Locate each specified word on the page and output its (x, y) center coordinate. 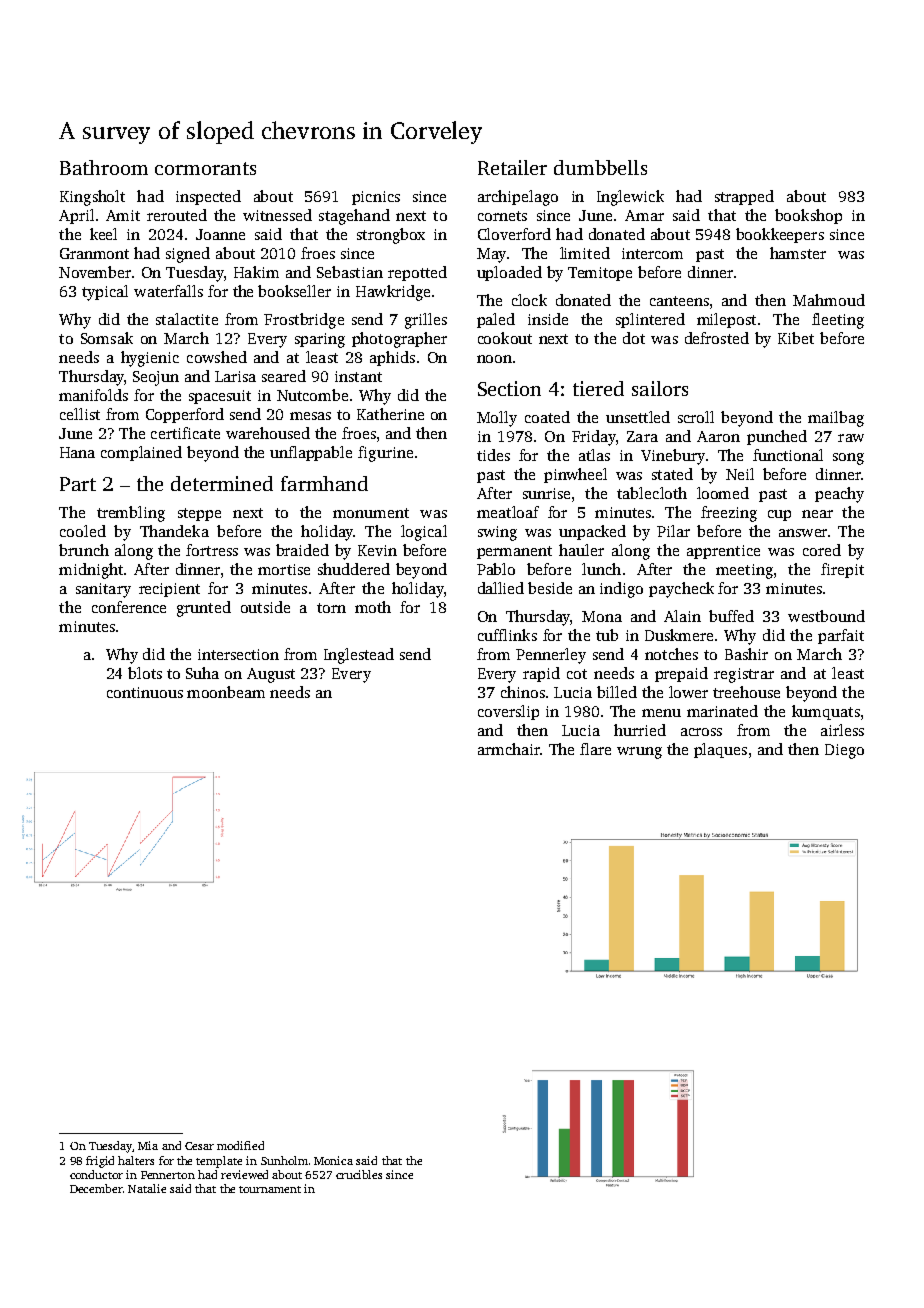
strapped (744, 197)
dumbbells (600, 167)
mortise (284, 569)
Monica (333, 1160)
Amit (123, 215)
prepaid (681, 674)
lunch (601, 569)
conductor (96, 1174)
